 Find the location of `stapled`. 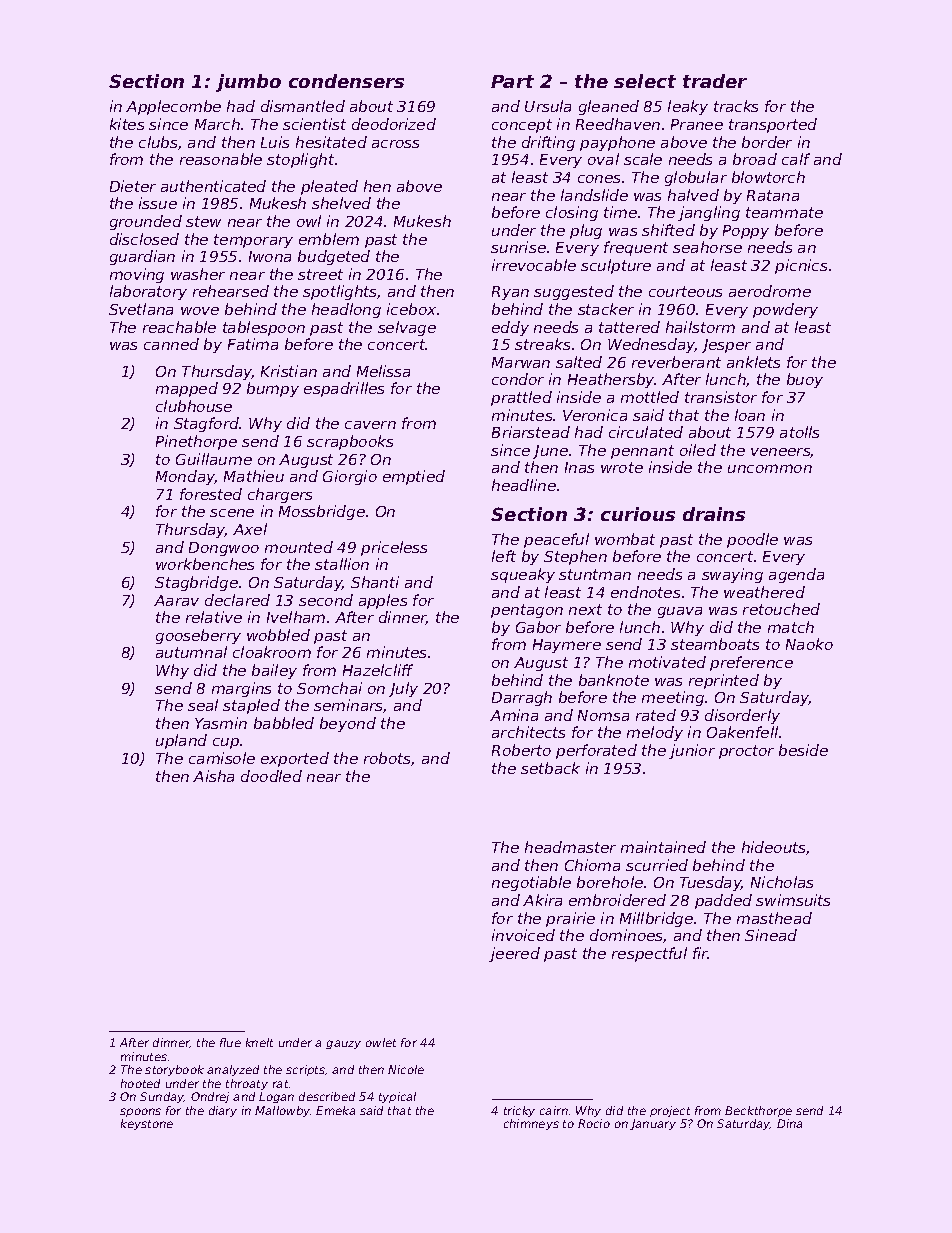

stapled is located at coordinates (251, 706).
